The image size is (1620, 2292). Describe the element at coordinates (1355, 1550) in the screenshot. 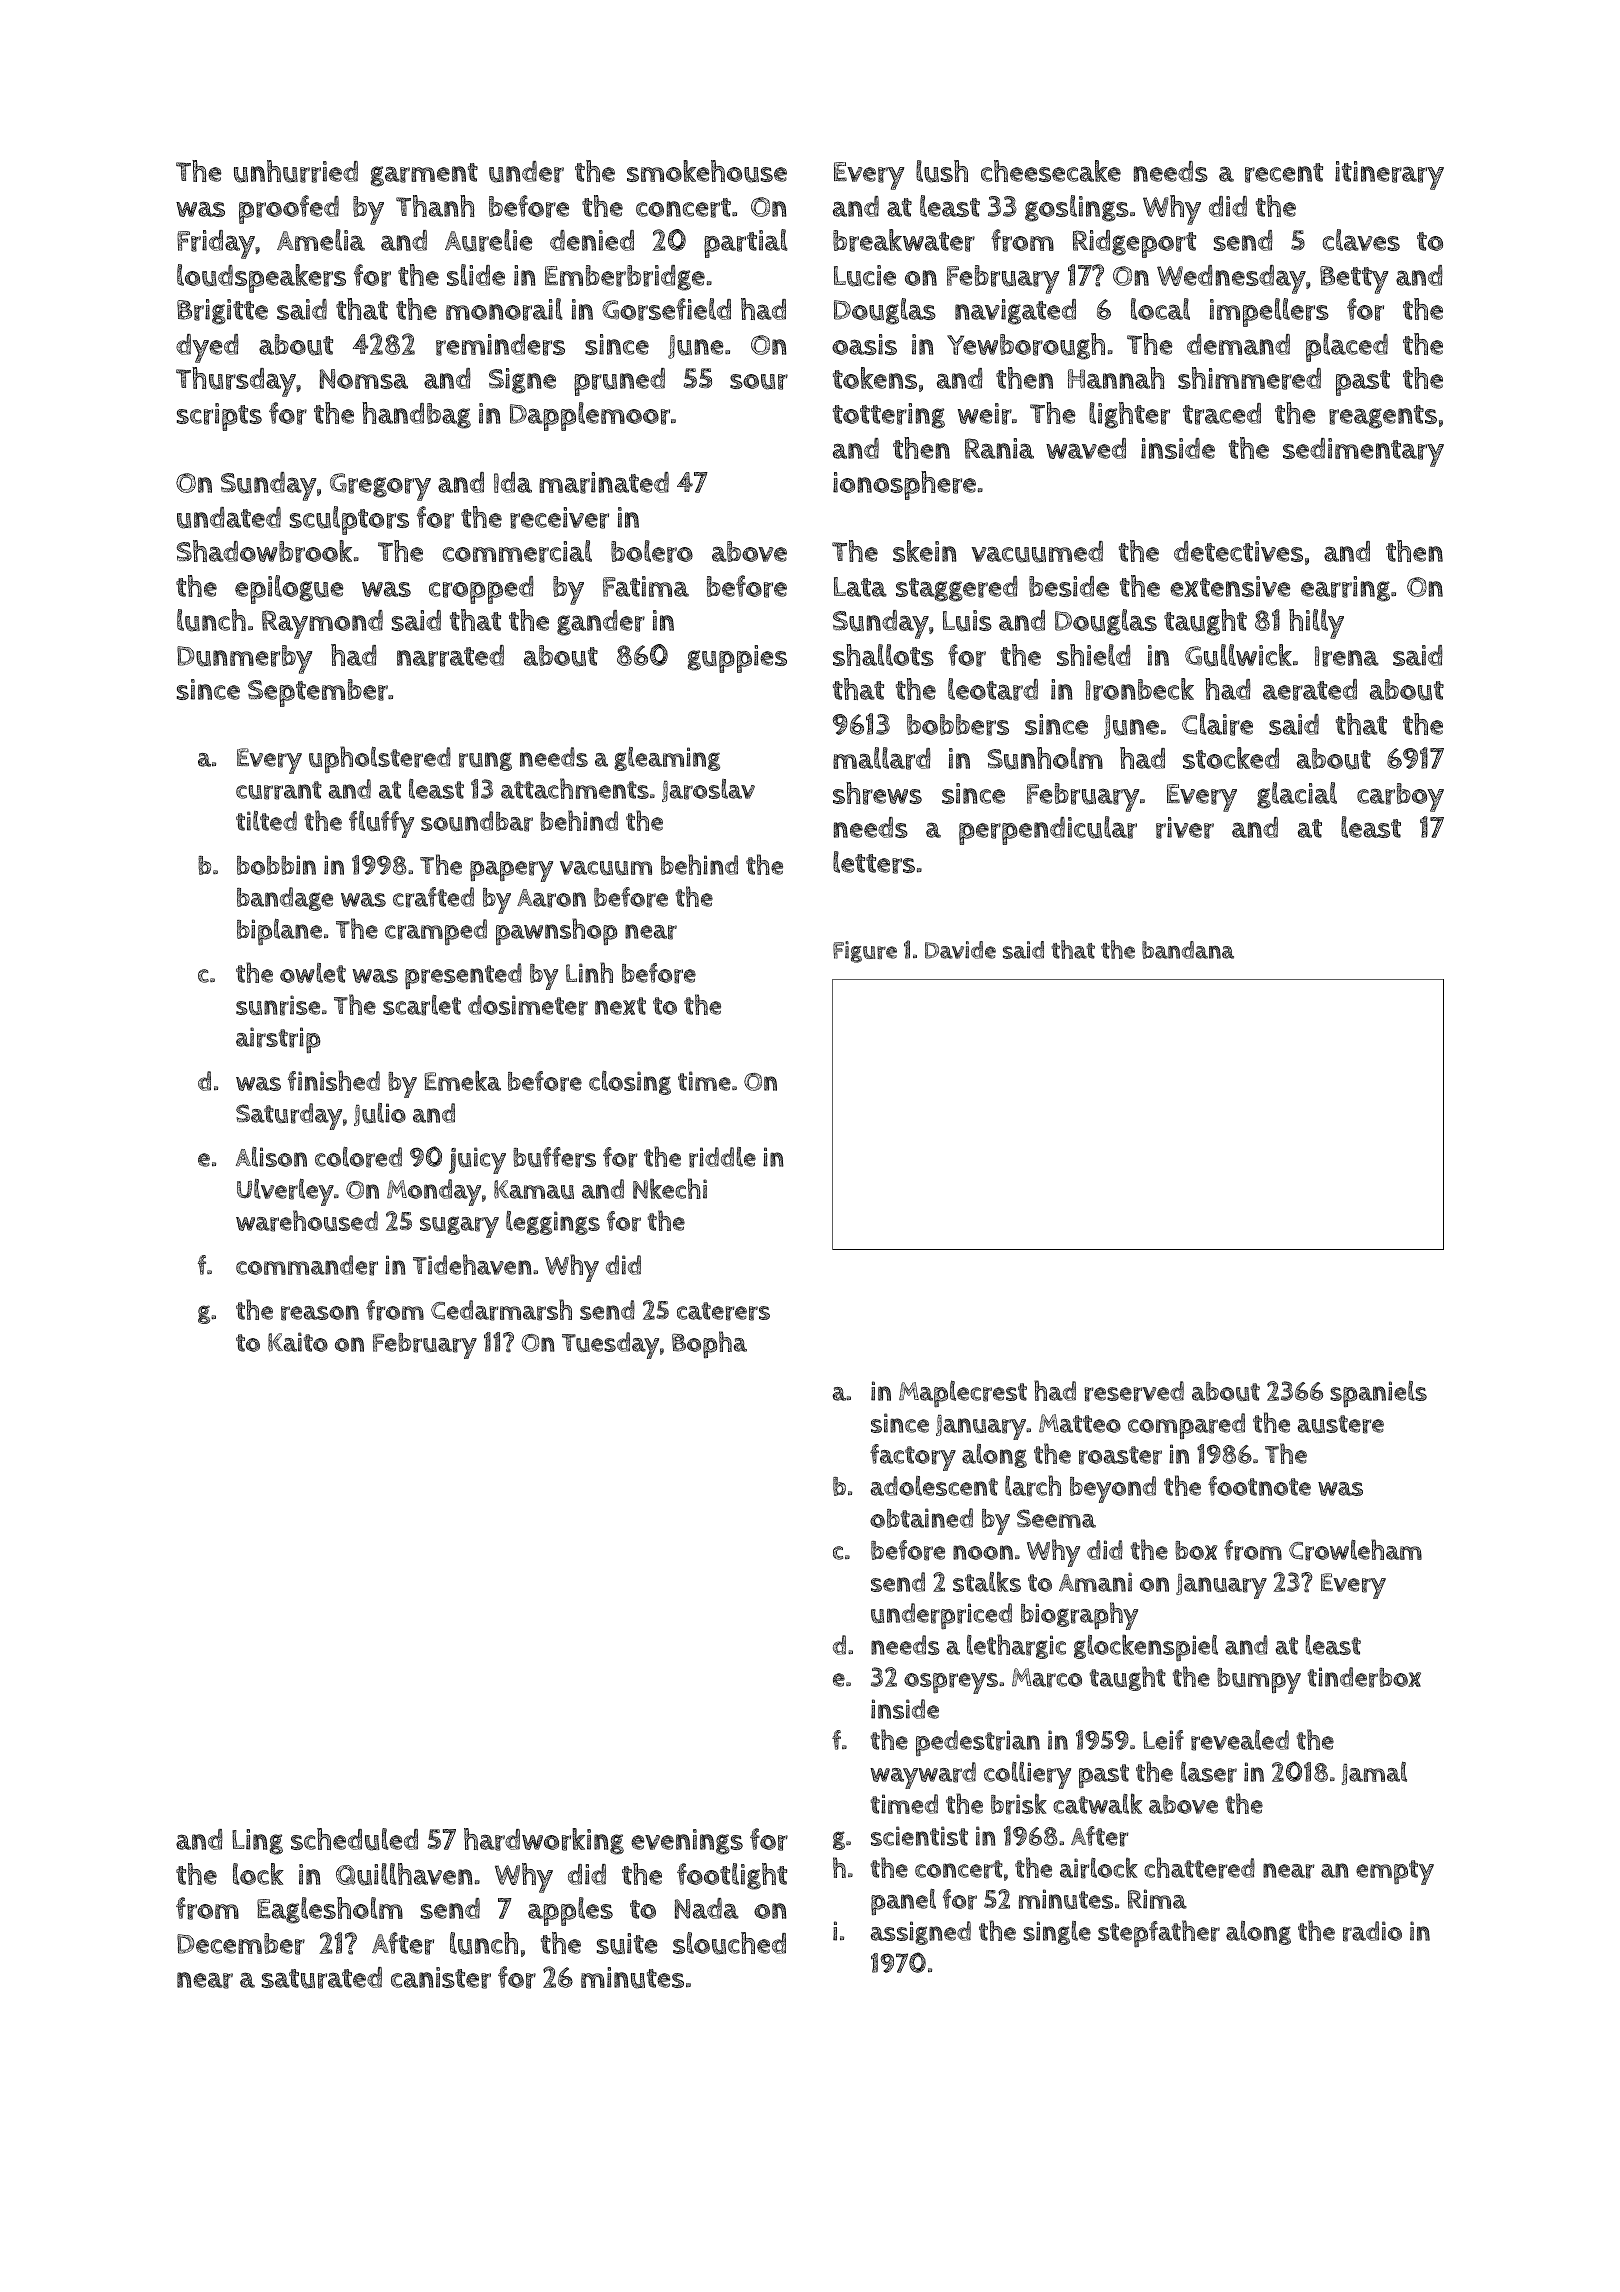

I see `Crowleham` at that location.
